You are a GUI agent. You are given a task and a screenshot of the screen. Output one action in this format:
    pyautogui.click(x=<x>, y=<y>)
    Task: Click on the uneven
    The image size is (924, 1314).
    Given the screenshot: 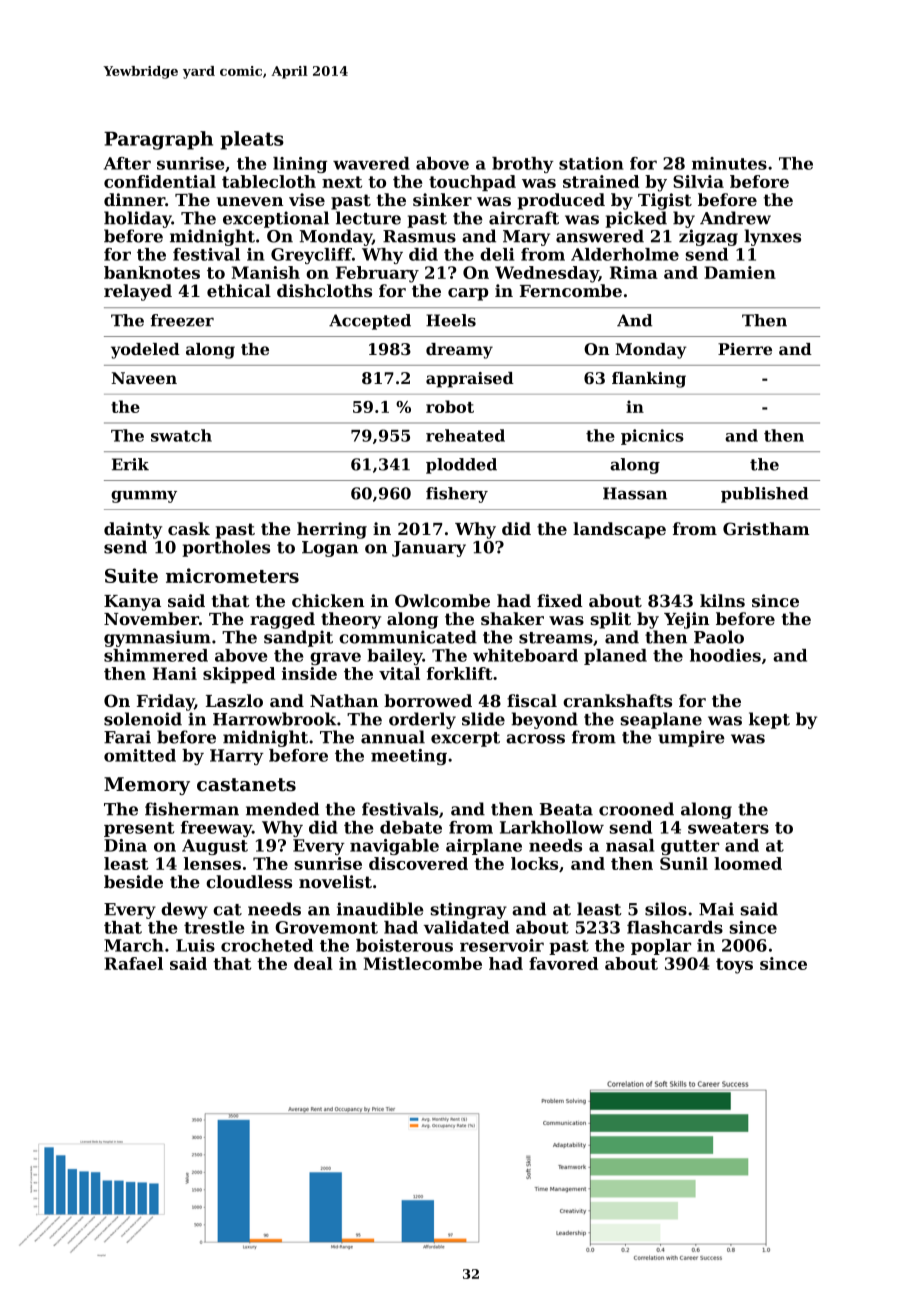 What is the action you would take?
    pyautogui.click(x=250, y=201)
